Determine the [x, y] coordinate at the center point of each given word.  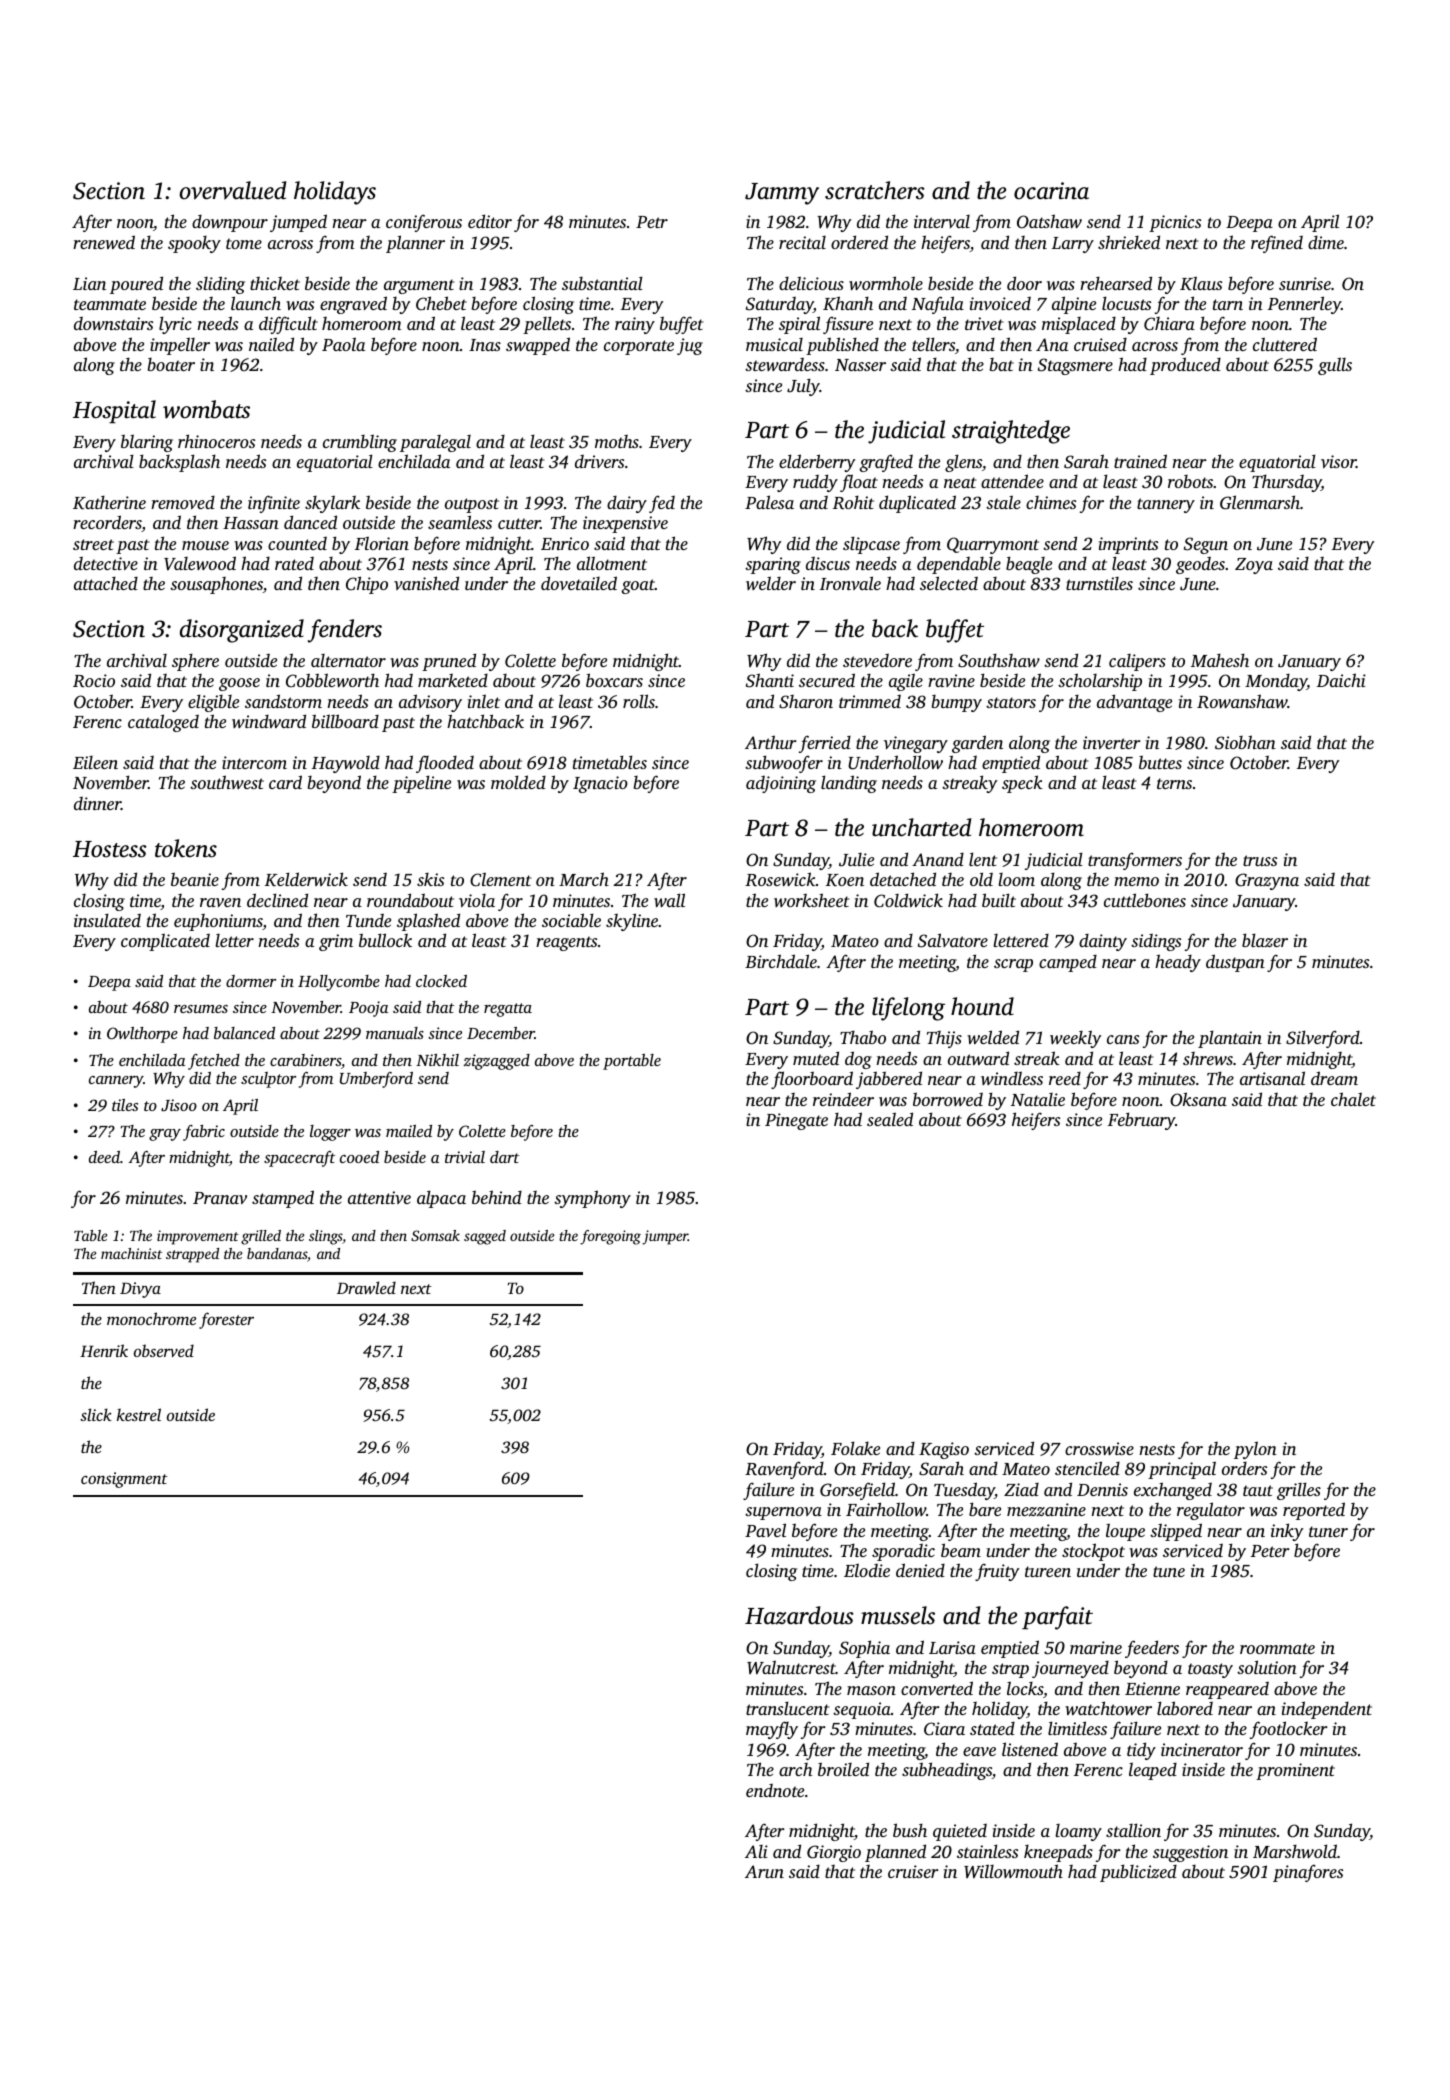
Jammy [782, 194]
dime [1326, 242]
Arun [764, 1871]
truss [1260, 860]
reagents [566, 943]
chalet [1353, 1099]
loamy [1078, 1832]
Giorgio [834, 1853]
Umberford [376, 1080]
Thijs [944, 1039]
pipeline [421, 784]
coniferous [424, 223]
